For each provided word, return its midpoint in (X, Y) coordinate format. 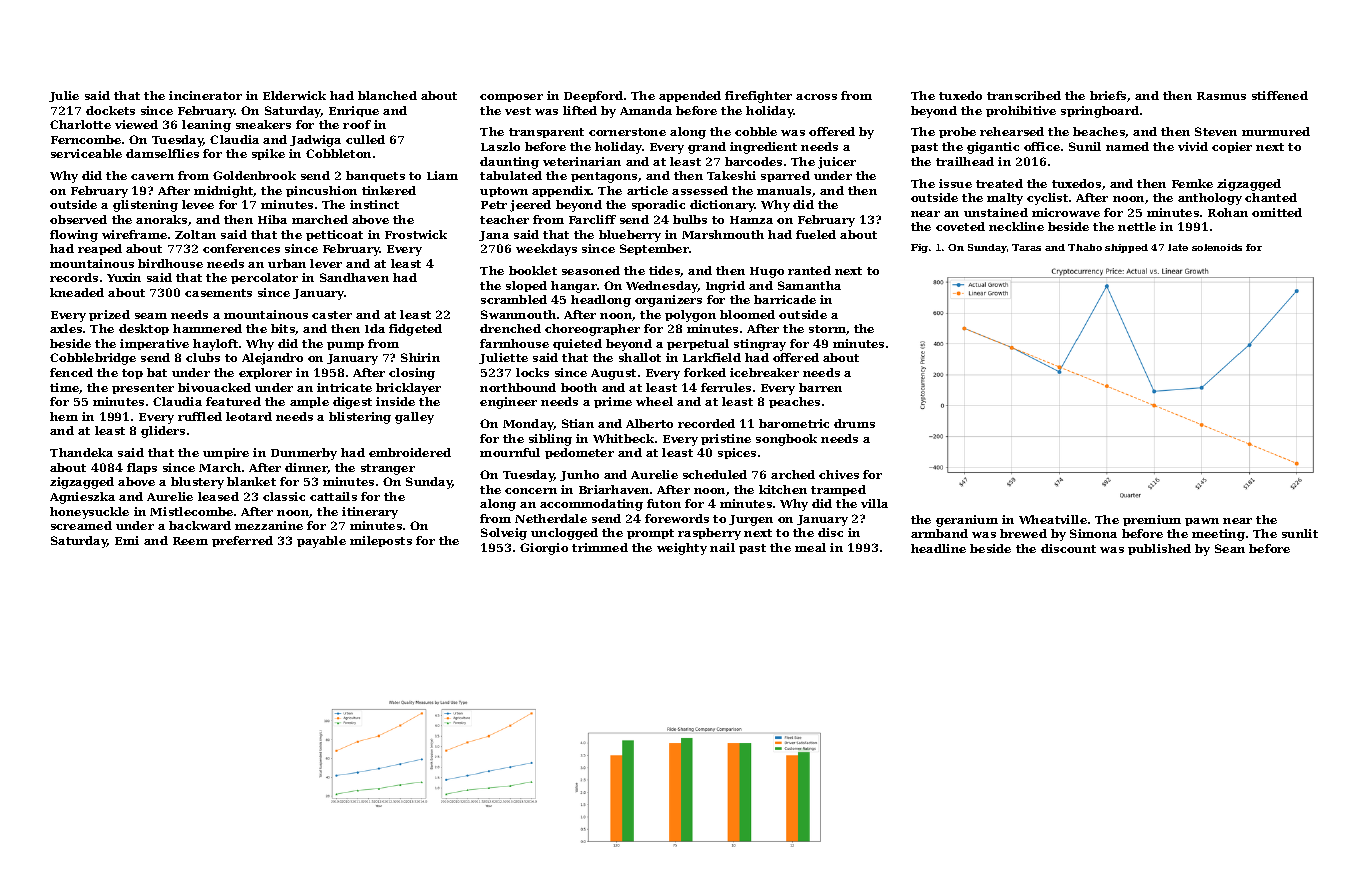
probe (957, 132)
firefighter (758, 97)
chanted (1271, 197)
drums (854, 423)
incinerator (205, 95)
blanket (251, 481)
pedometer (579, 453)
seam (151, 316)
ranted (809, 270)
